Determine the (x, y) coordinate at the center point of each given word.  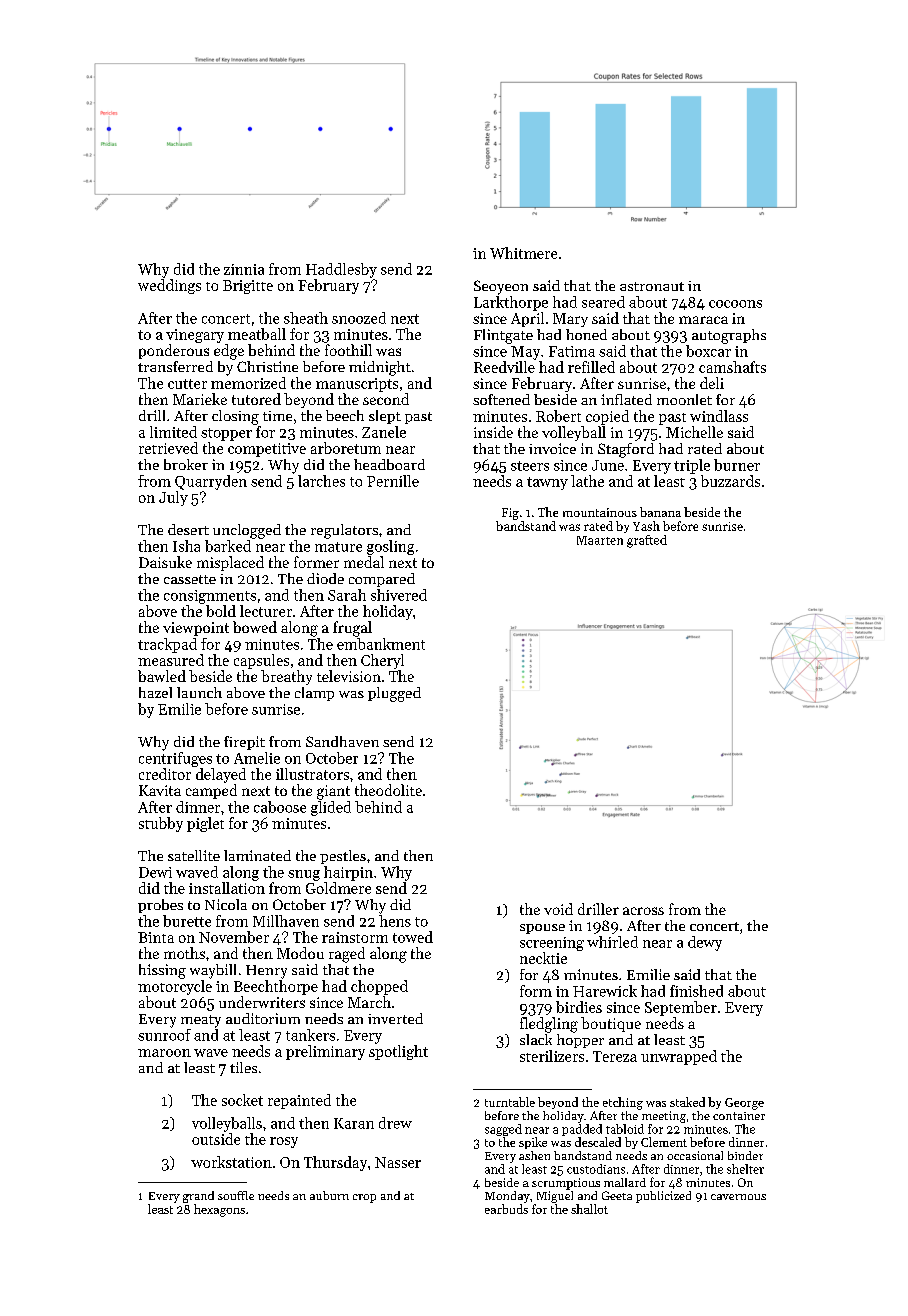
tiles (243, 1067)
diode (325, 578)
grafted (647, 541)
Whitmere (523, 253)
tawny (547, 483)
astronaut (652, 286)
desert (188, 529)
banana (660, 512)
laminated (257, 855)
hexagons (219, 1210)
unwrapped (679, 1057)
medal (364, 562)
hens (395, 921)
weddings (169, 286)
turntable (510, 1102)
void (558, 909)
